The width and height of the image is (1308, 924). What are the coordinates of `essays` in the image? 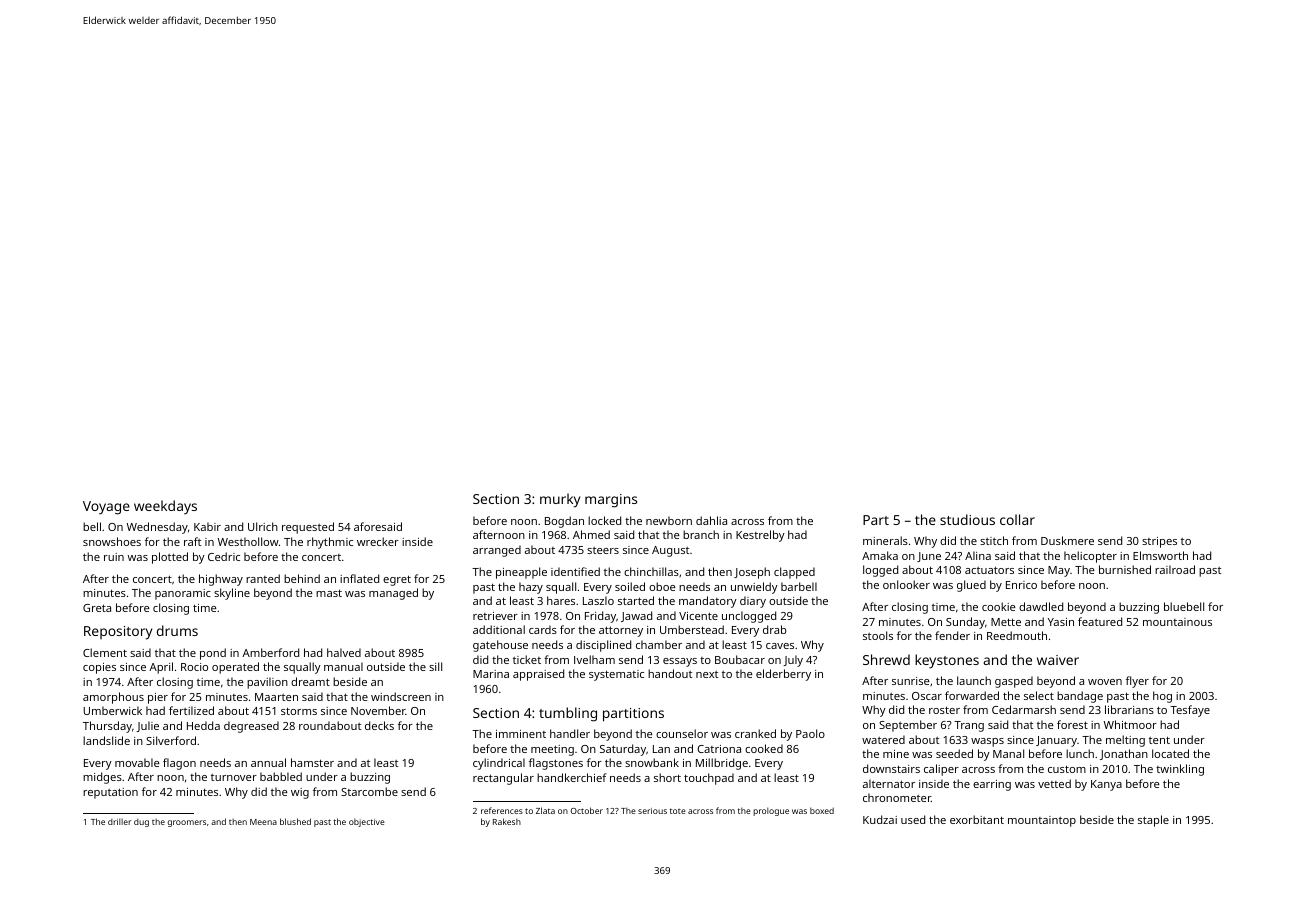 It's located at (680, 662).
